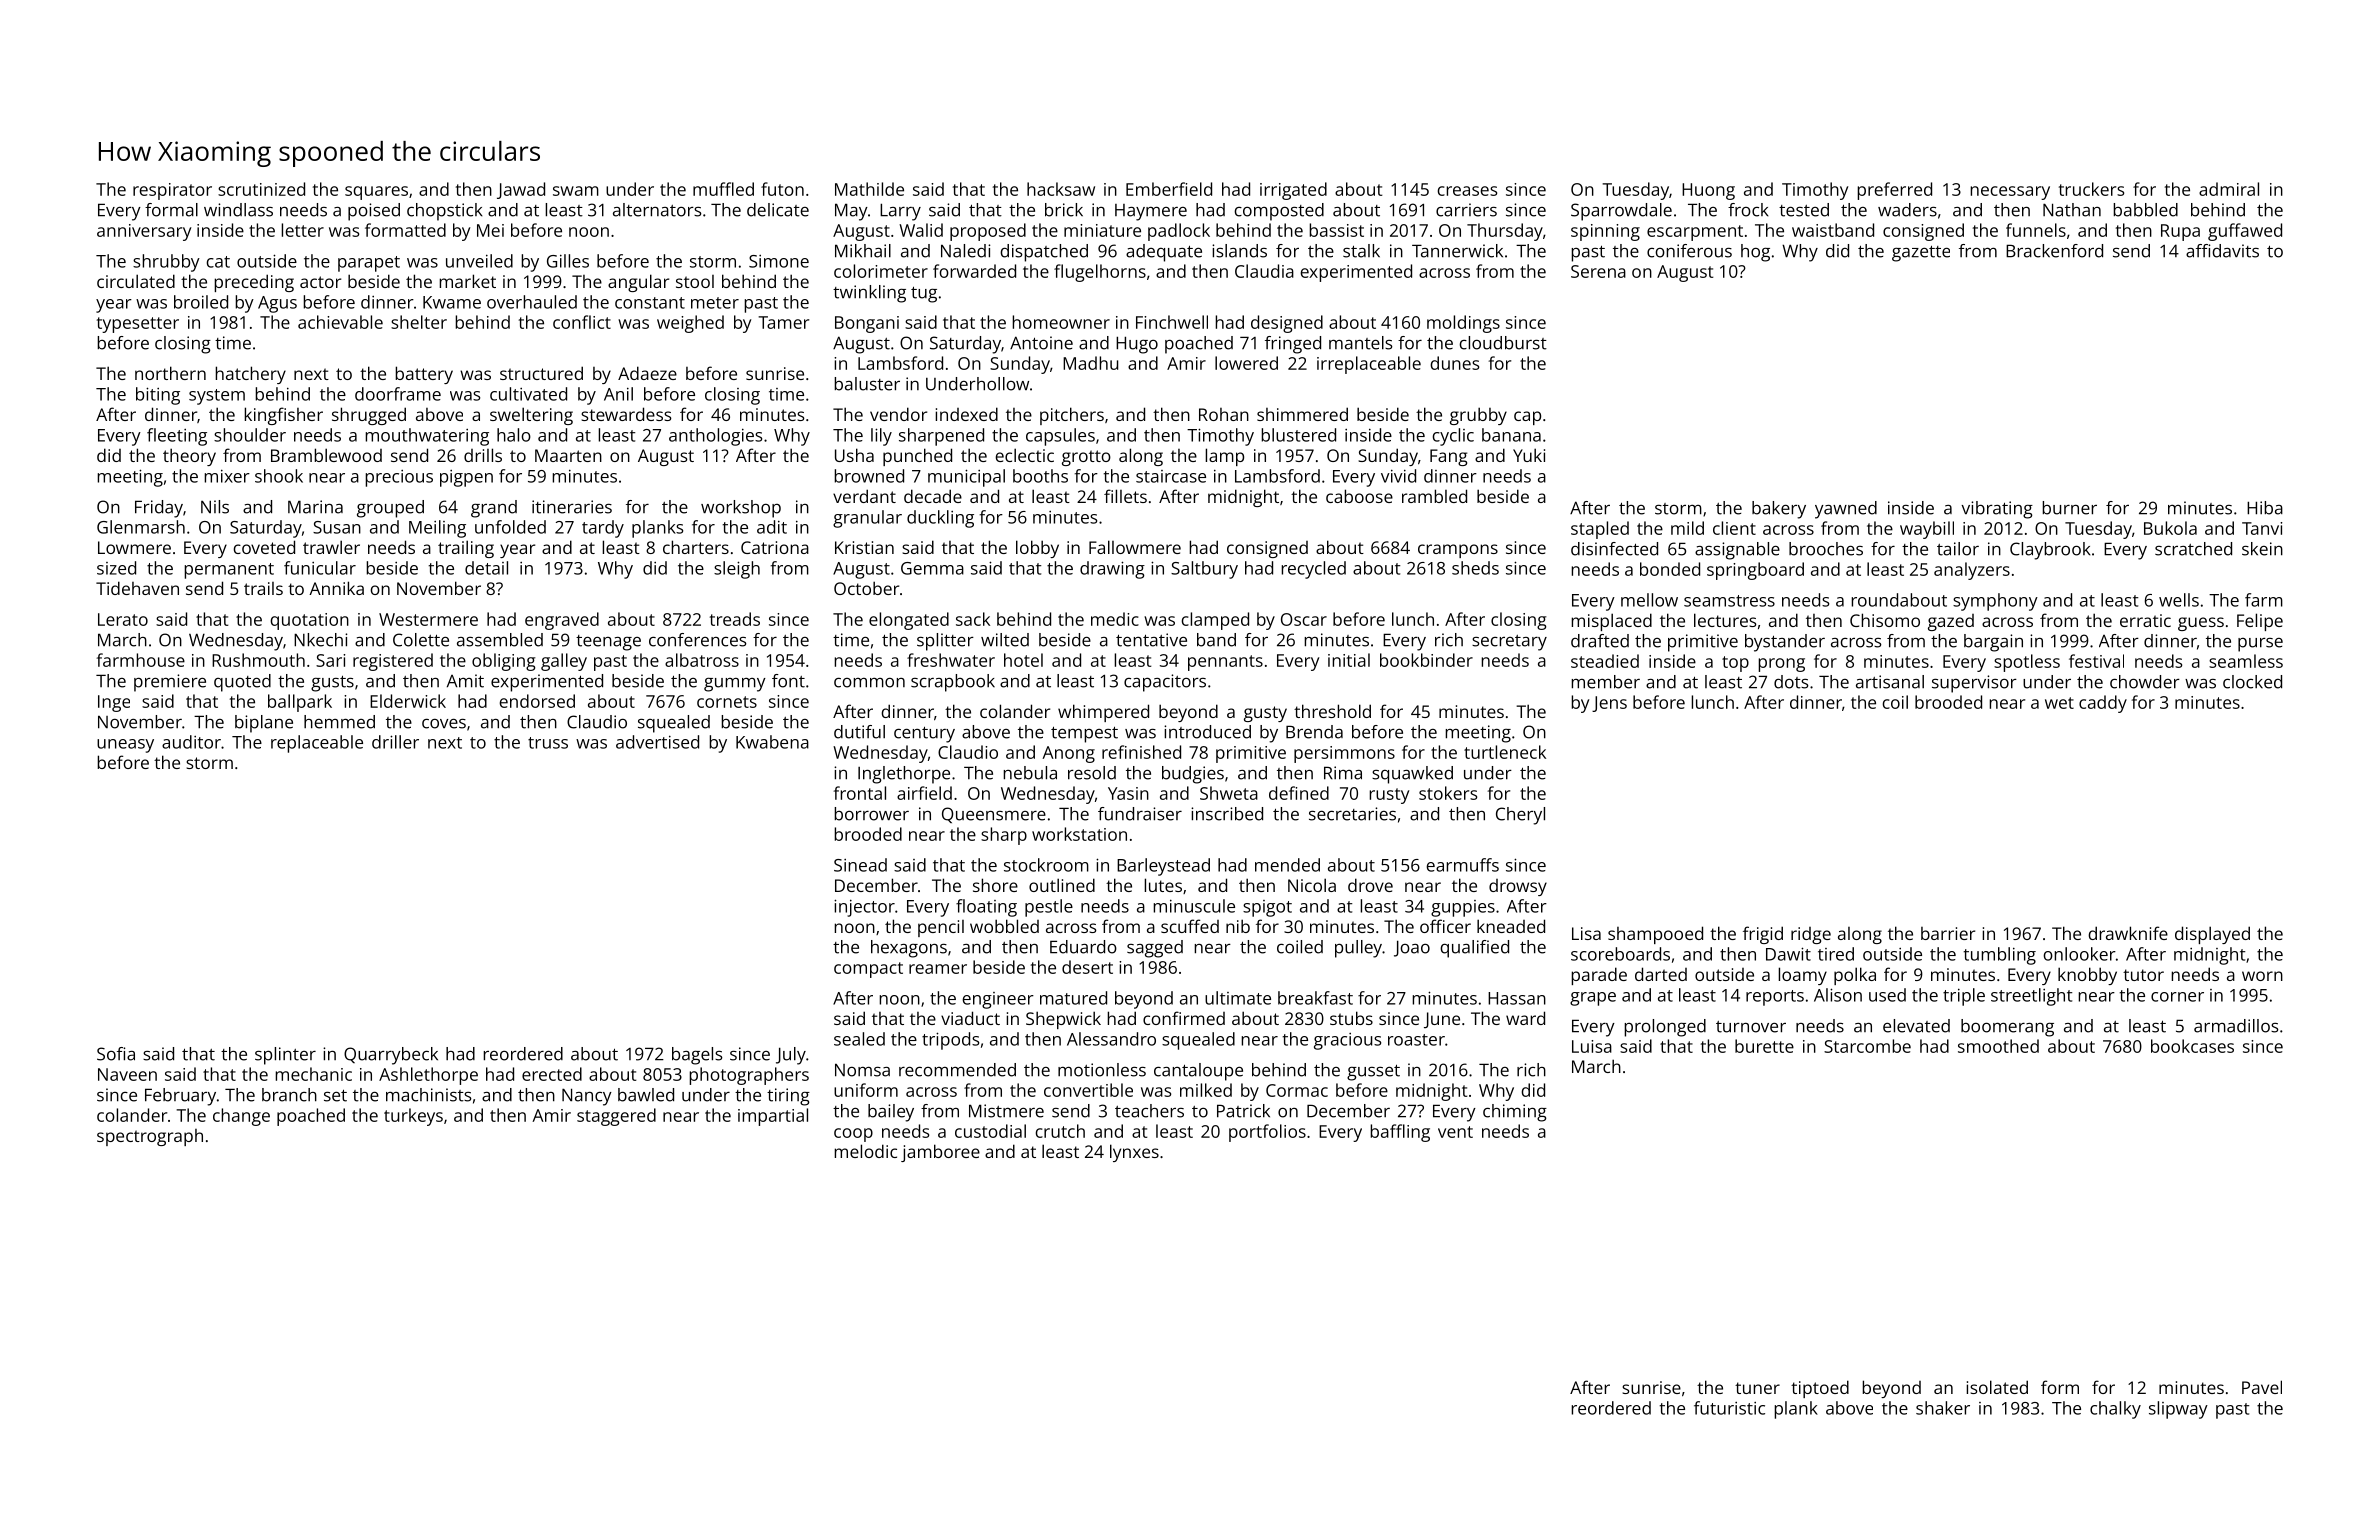  I want to click on futuristic, so click(1729, 1408).
